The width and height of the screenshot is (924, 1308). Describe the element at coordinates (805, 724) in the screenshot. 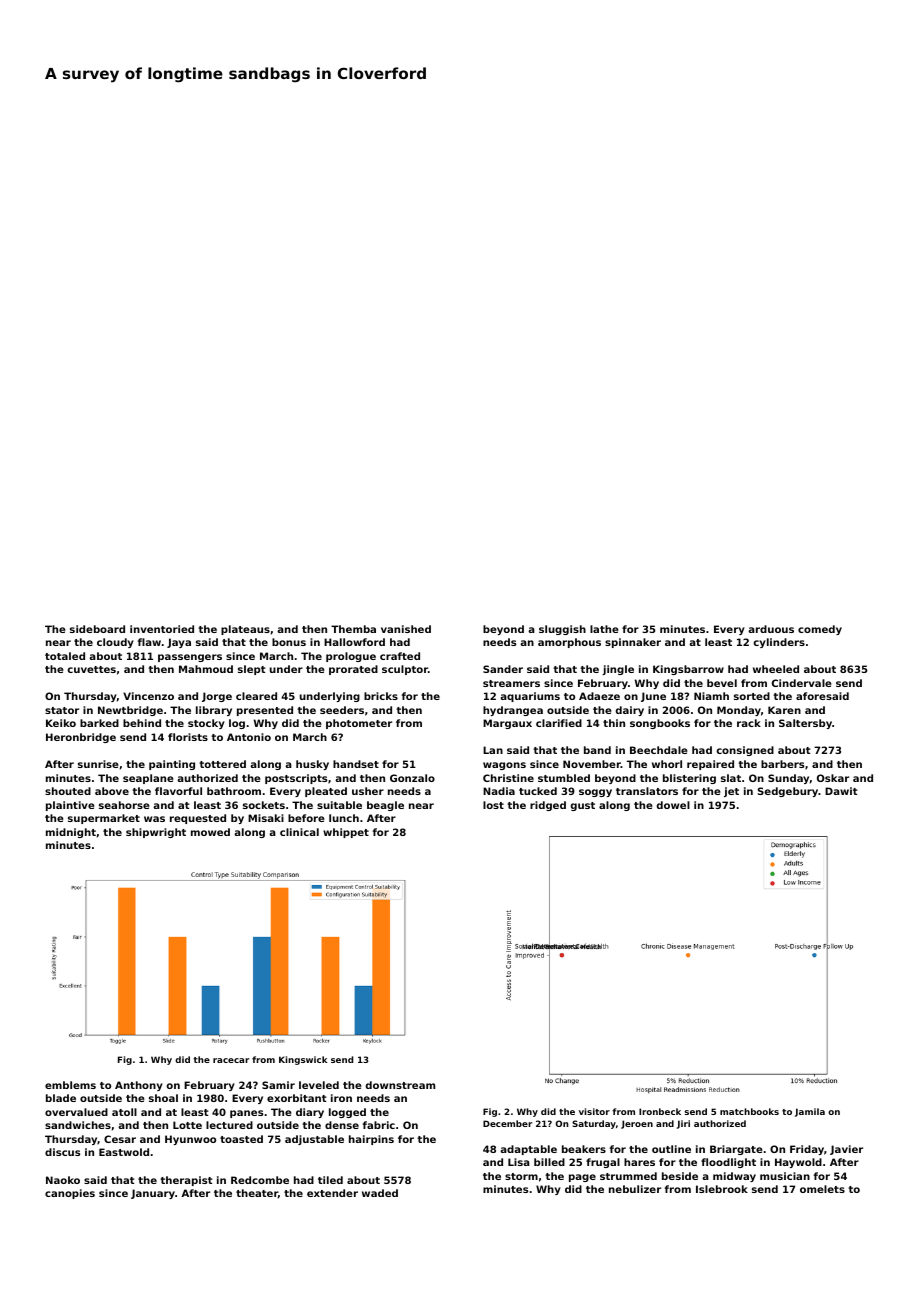

I see `Saltersby` at that location.
